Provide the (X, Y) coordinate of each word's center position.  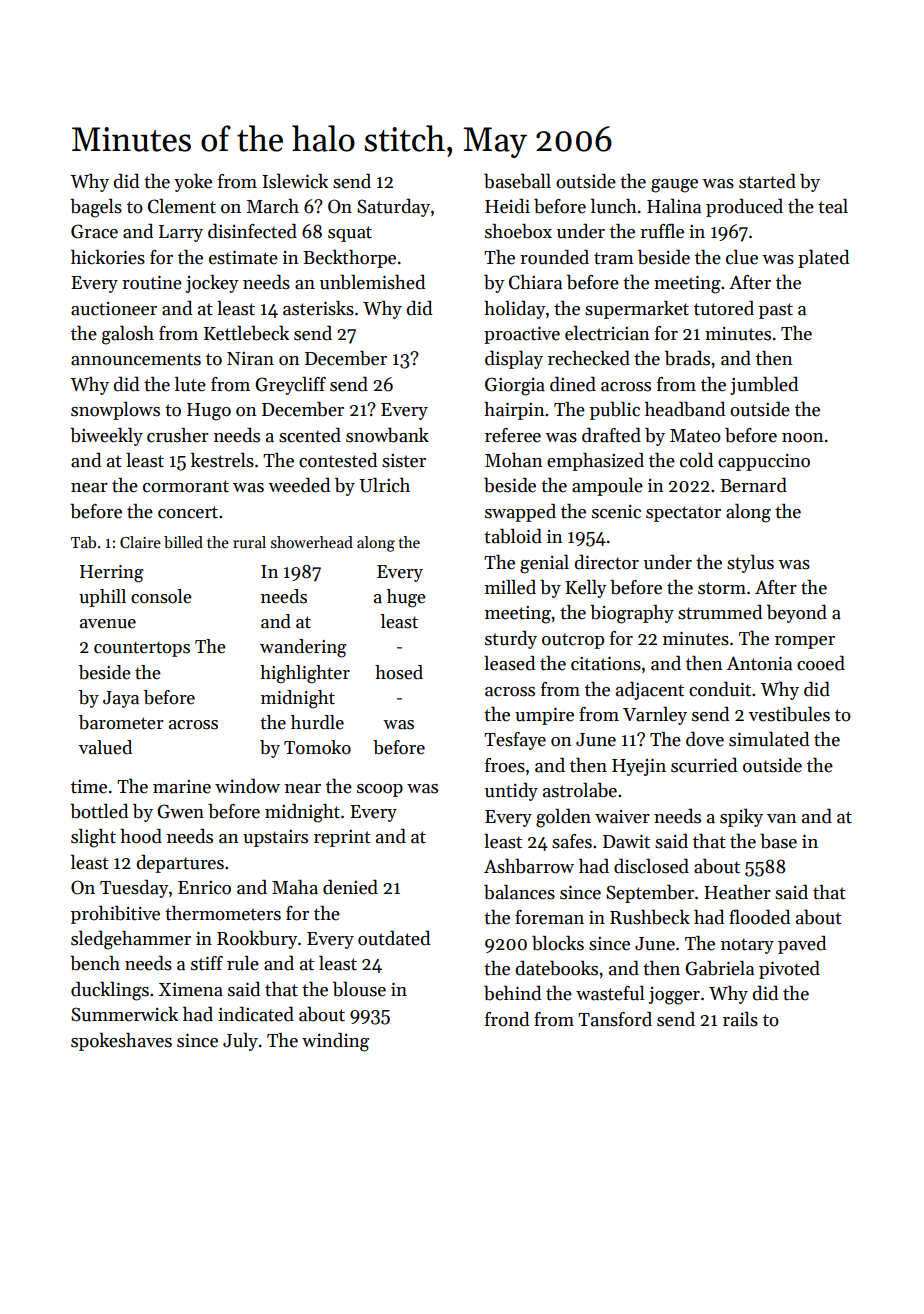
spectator (683, 514)
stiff (207, 963)
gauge (674, 186)
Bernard (753, 485)
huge (406, 598)
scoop (380, 790)
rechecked (589, 358)
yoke (193, 183)
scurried (704, 765)
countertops (142, 649)
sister (404, 461)
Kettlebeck (246, 333)
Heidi (507, 206)
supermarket (637, 310)
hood (141, 836)
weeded (299, 485)
